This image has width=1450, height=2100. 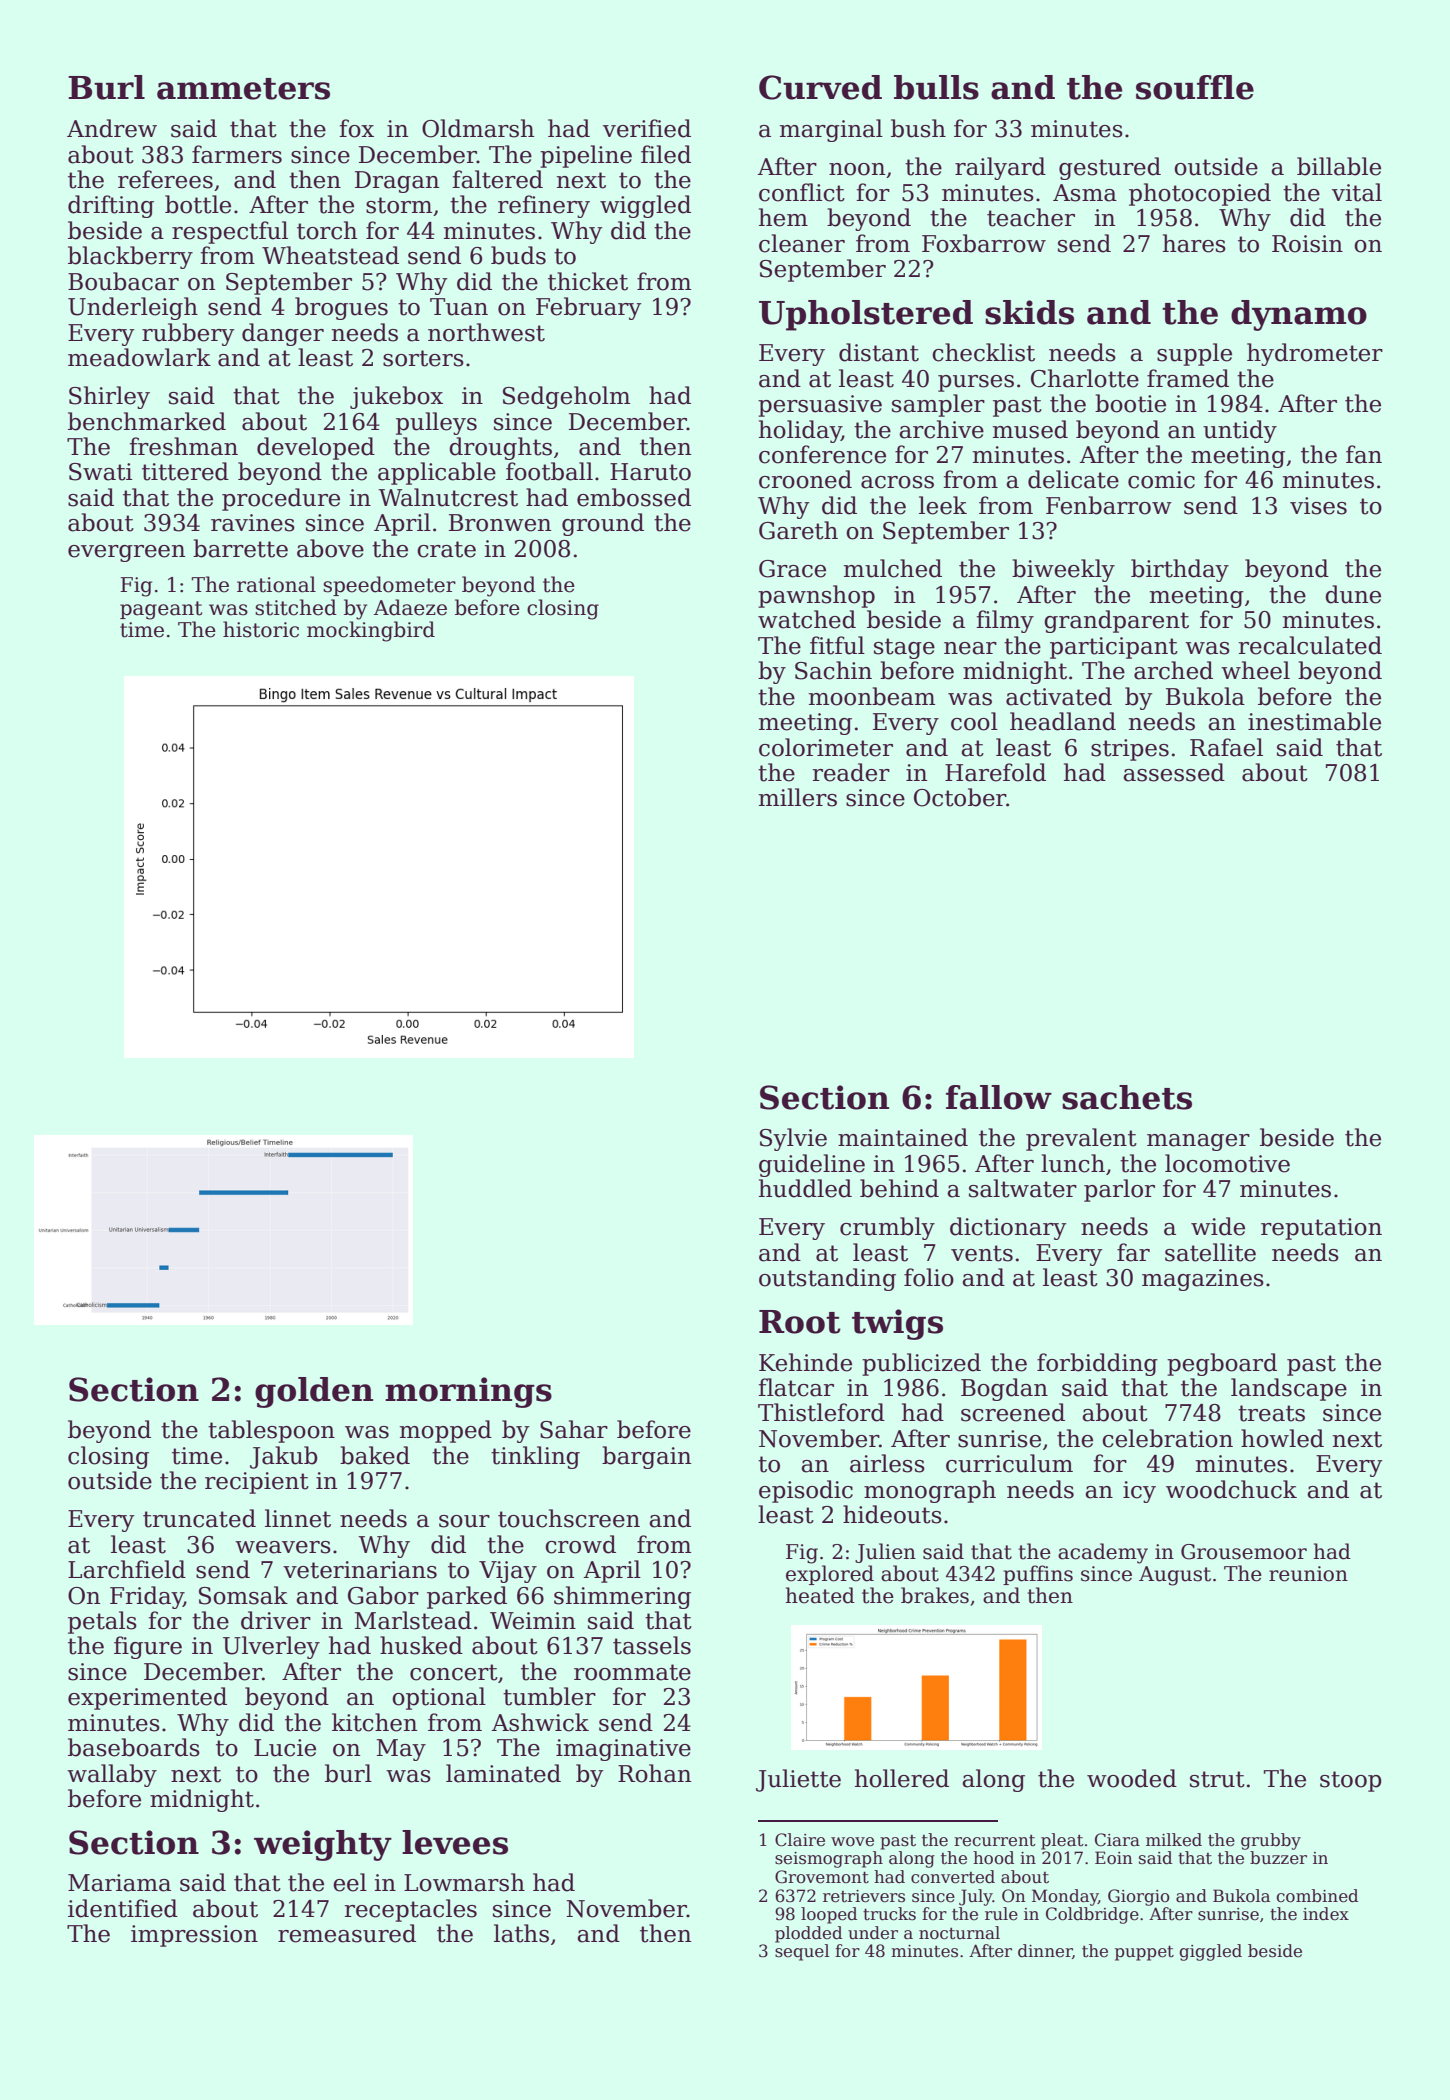 What do you see at coordinates (123, 281) in the image?
I see `Boubacar` at bounding box center [123, 281].
